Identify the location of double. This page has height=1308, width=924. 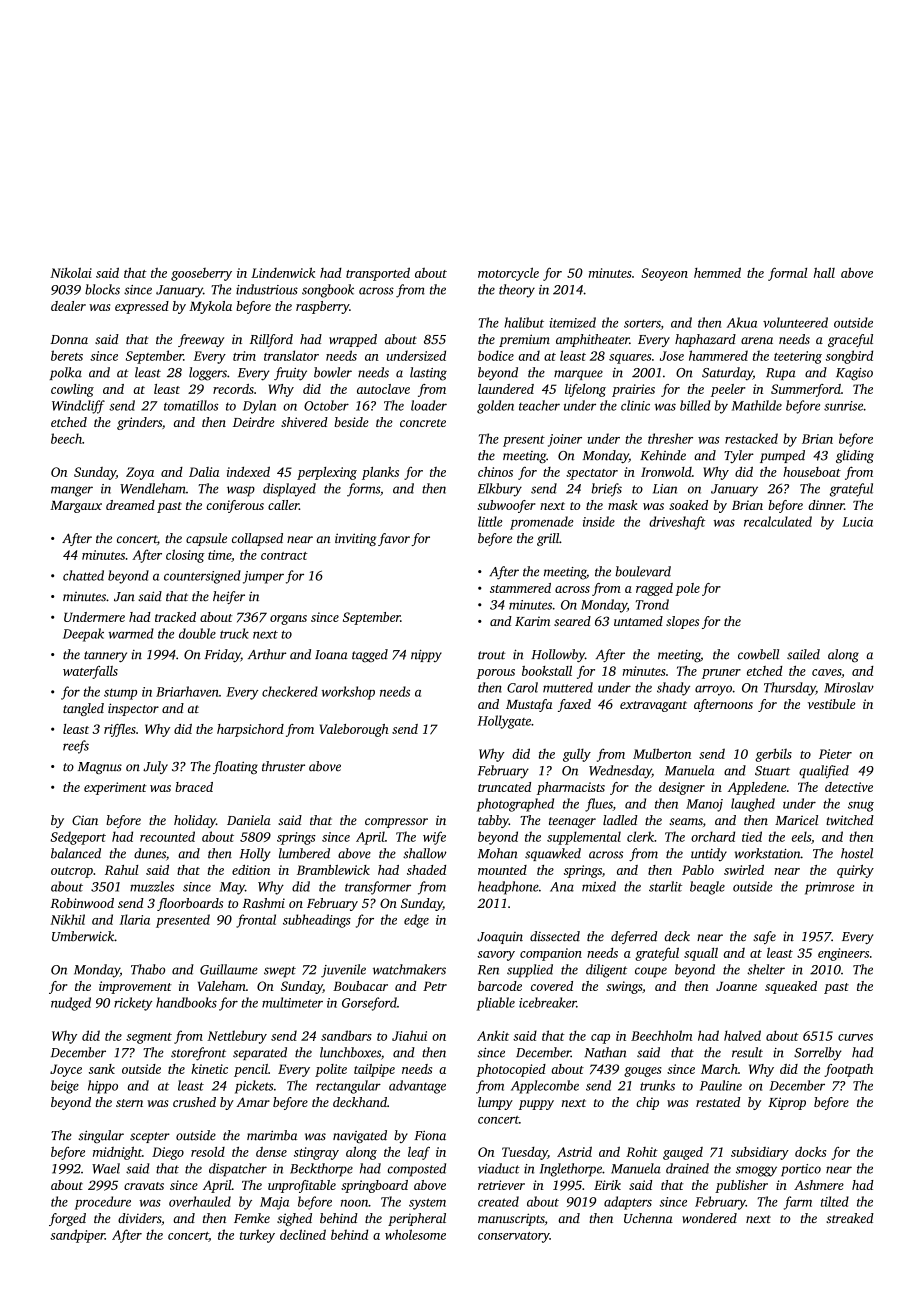
(197, 633).
